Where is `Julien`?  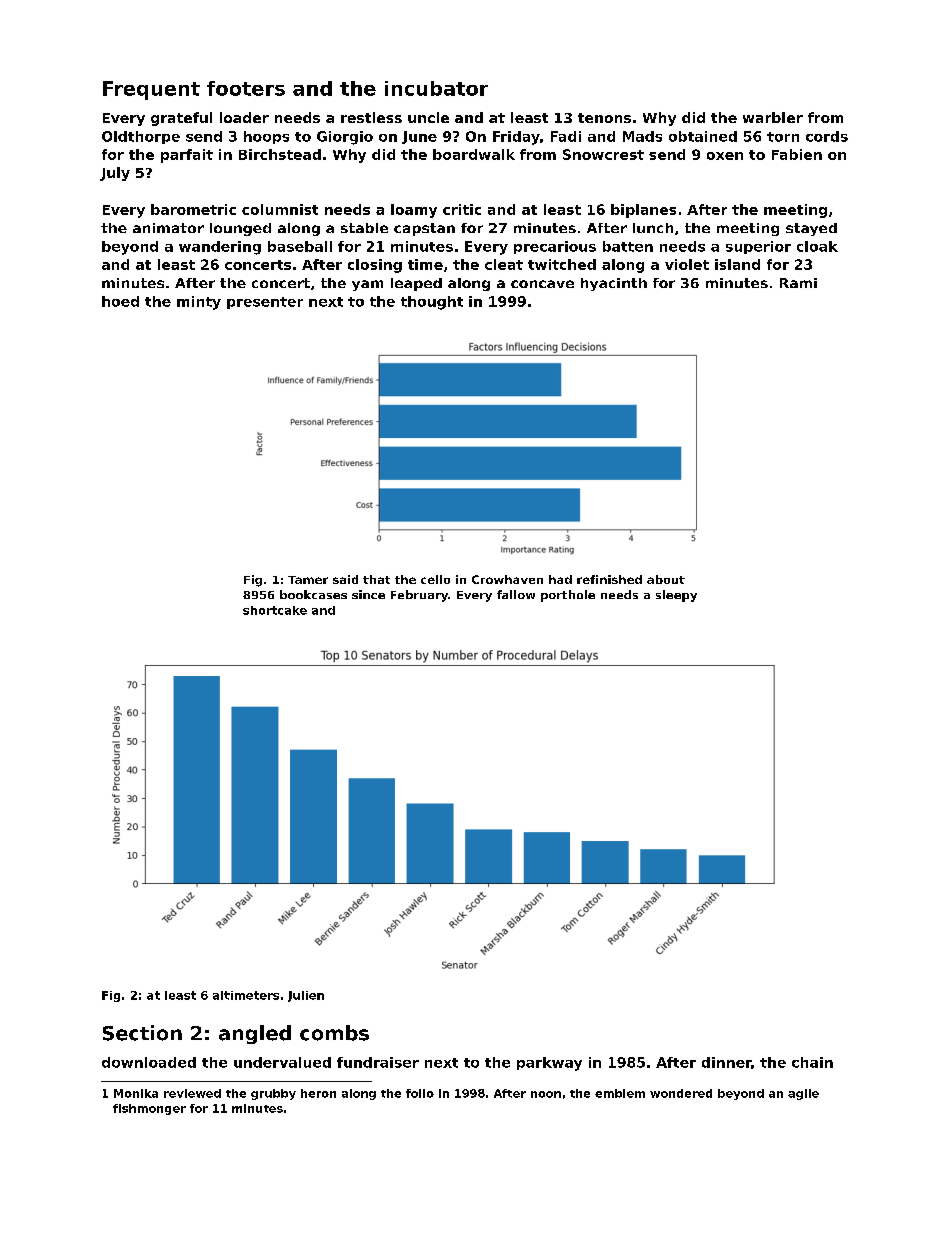 Julien is located at coordinates (306, 996).
